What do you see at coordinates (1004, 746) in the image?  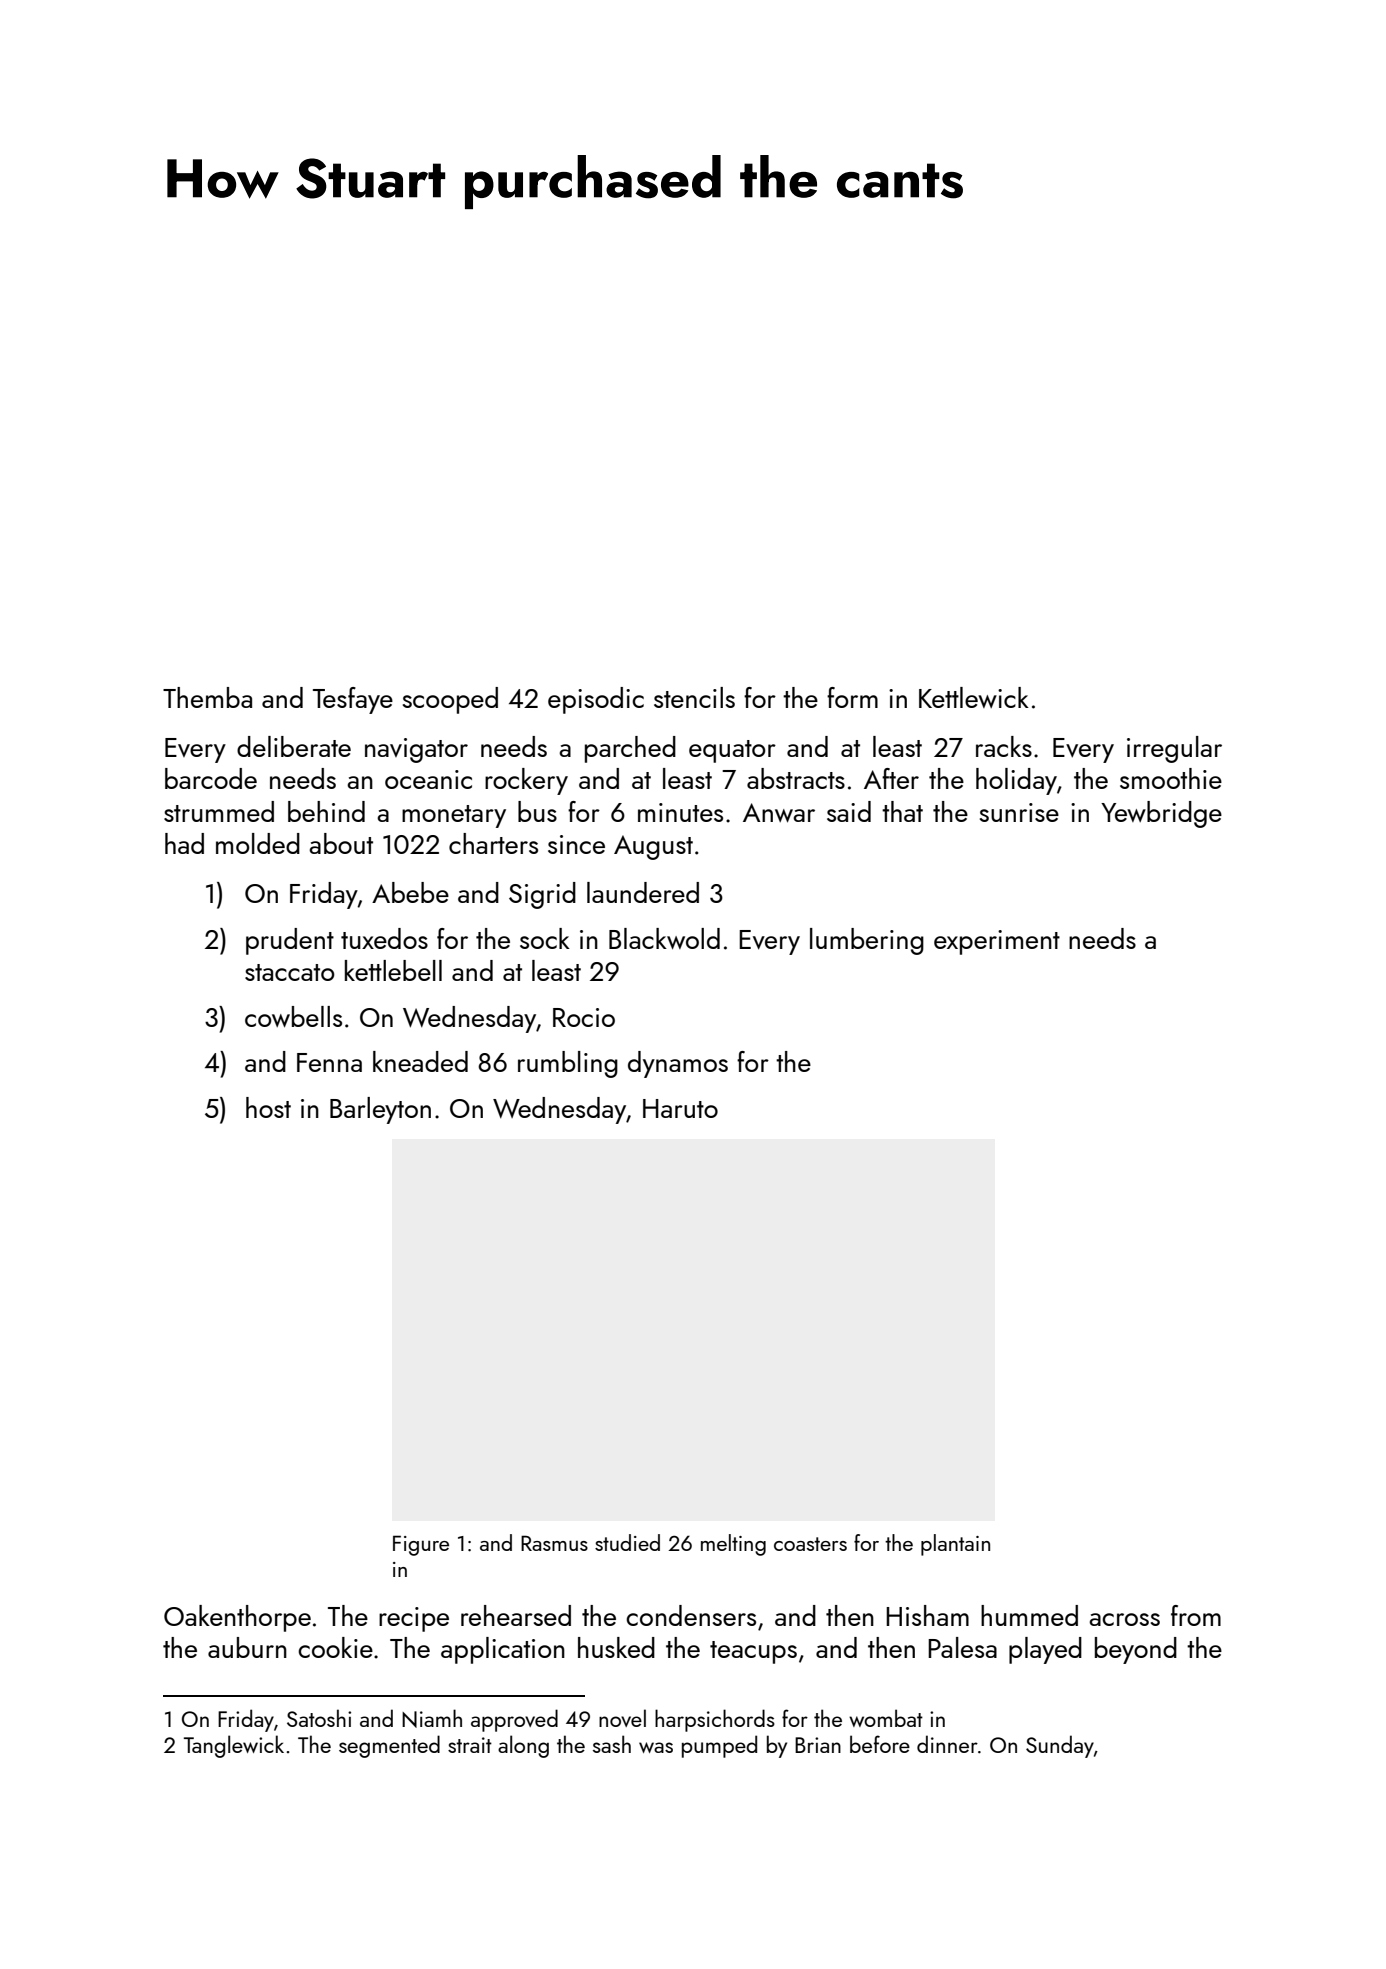 I see `racks` at bounding box center [1004, 746].
